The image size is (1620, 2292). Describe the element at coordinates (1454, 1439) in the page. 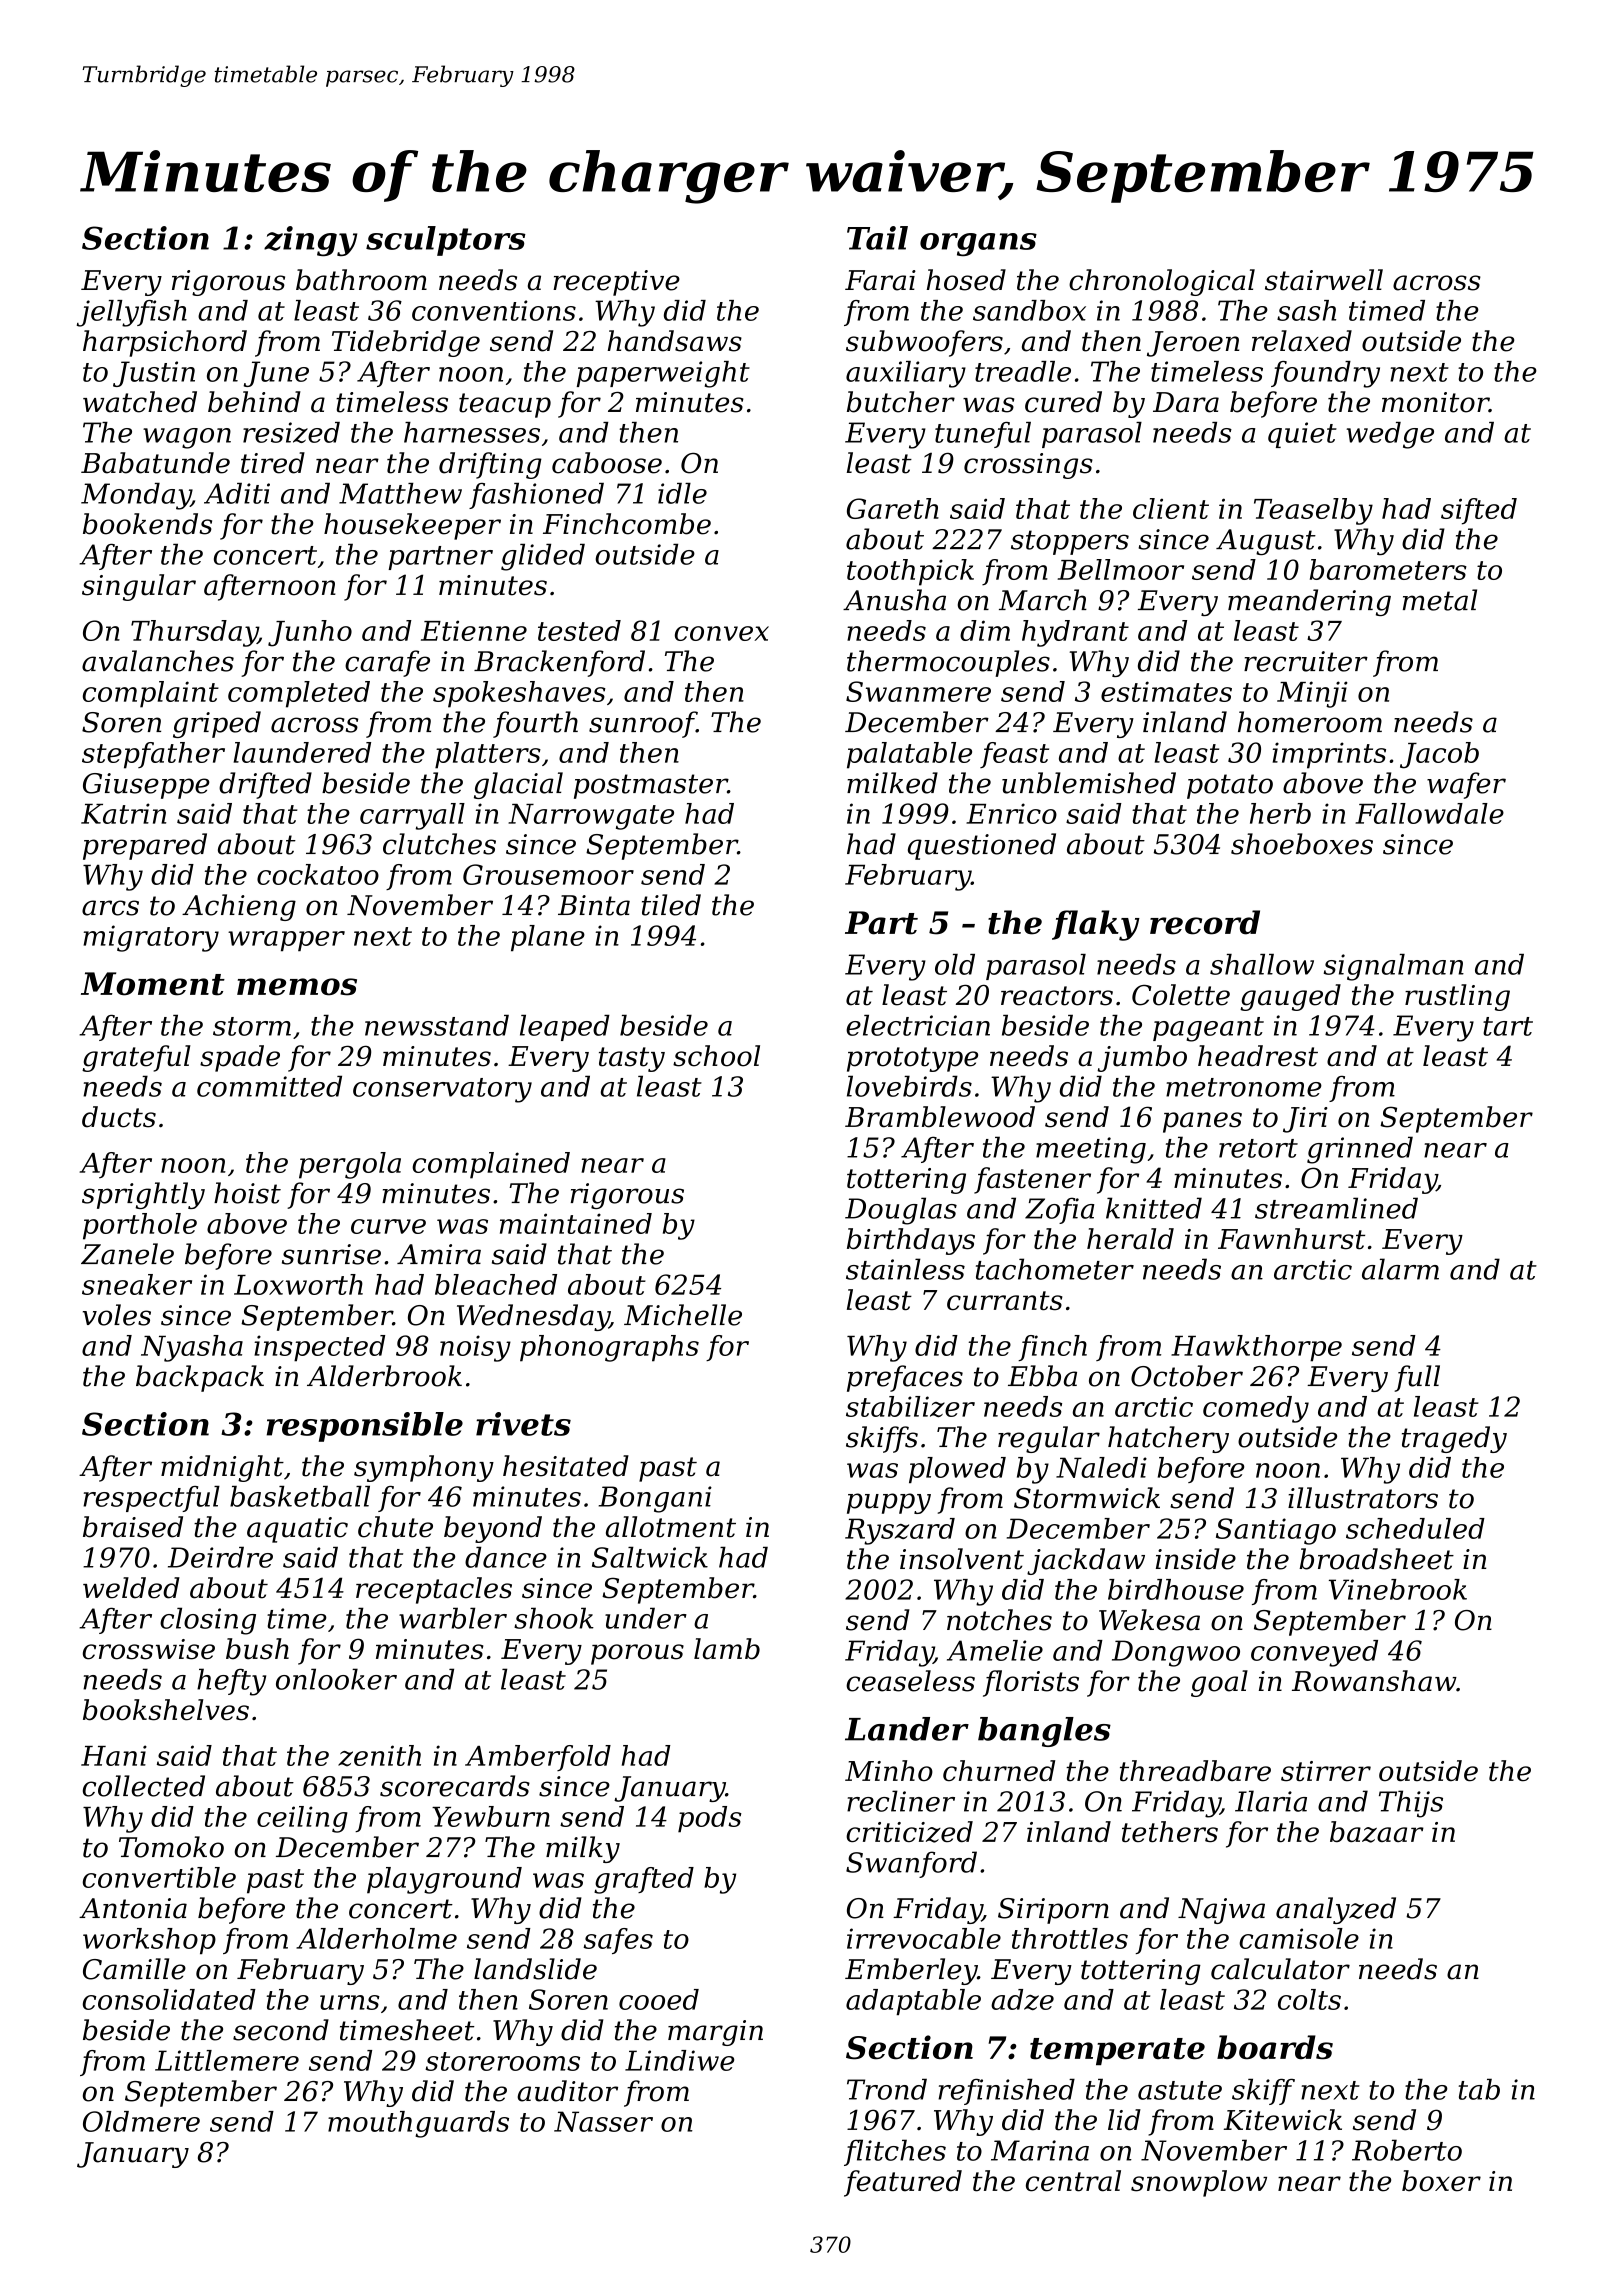

I see `tragedy` at that location.
